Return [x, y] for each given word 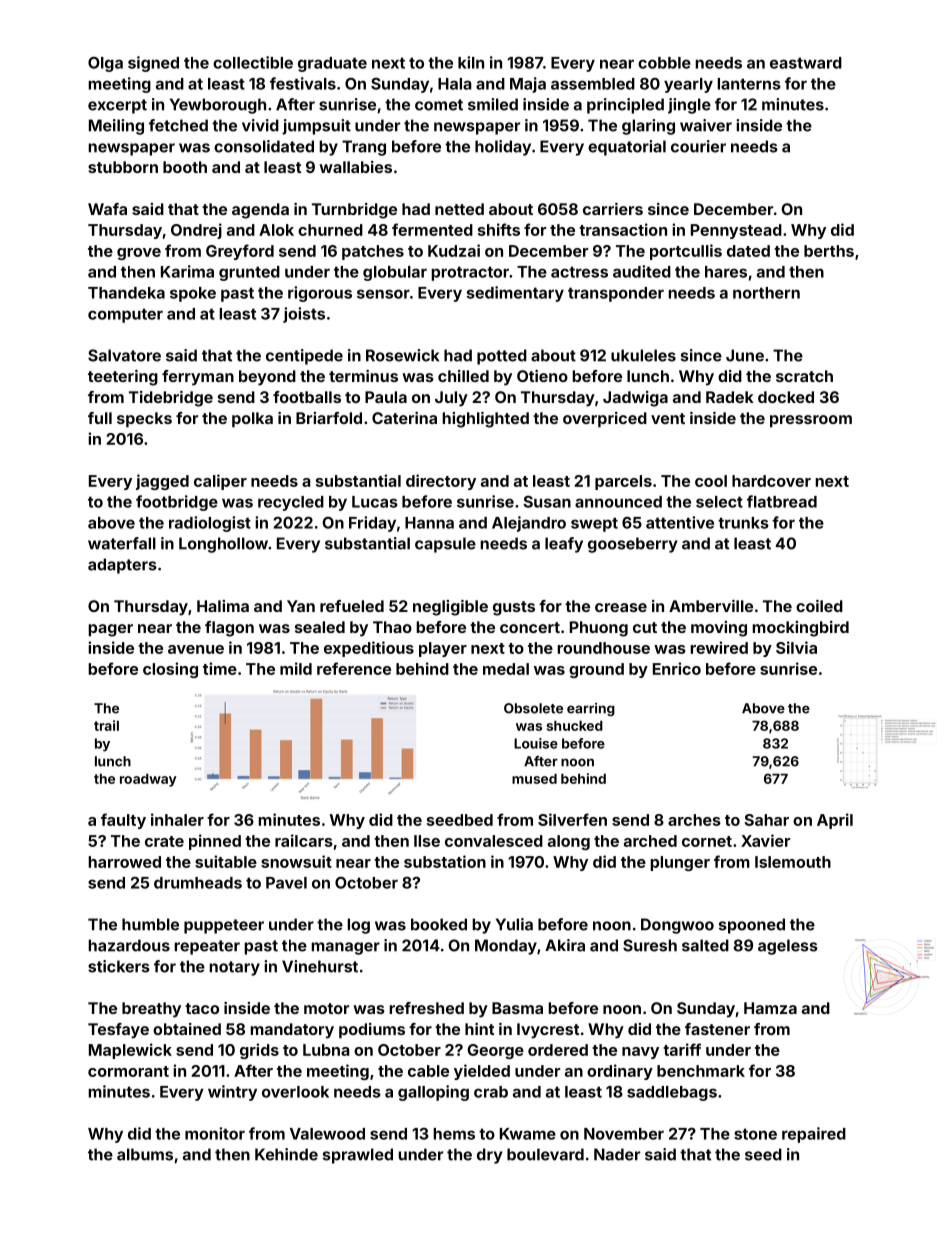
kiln [471, 62]
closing [170, 670]
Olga [105, 64]
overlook [295, 1092]
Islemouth [793, 862]
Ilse [427, 841]
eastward [806, 63]
